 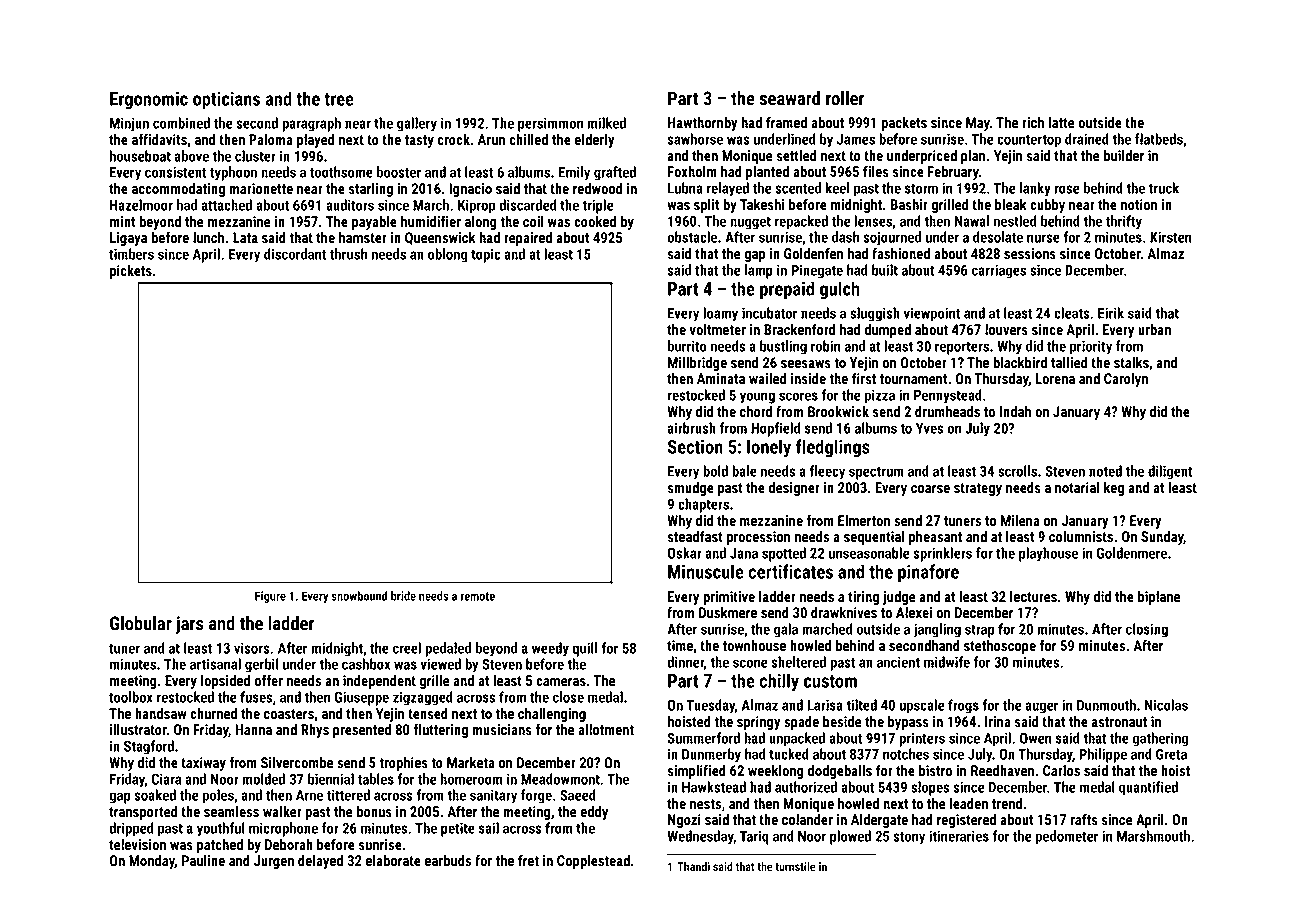 I want to click on midwife, so click(x=947, y=662).
